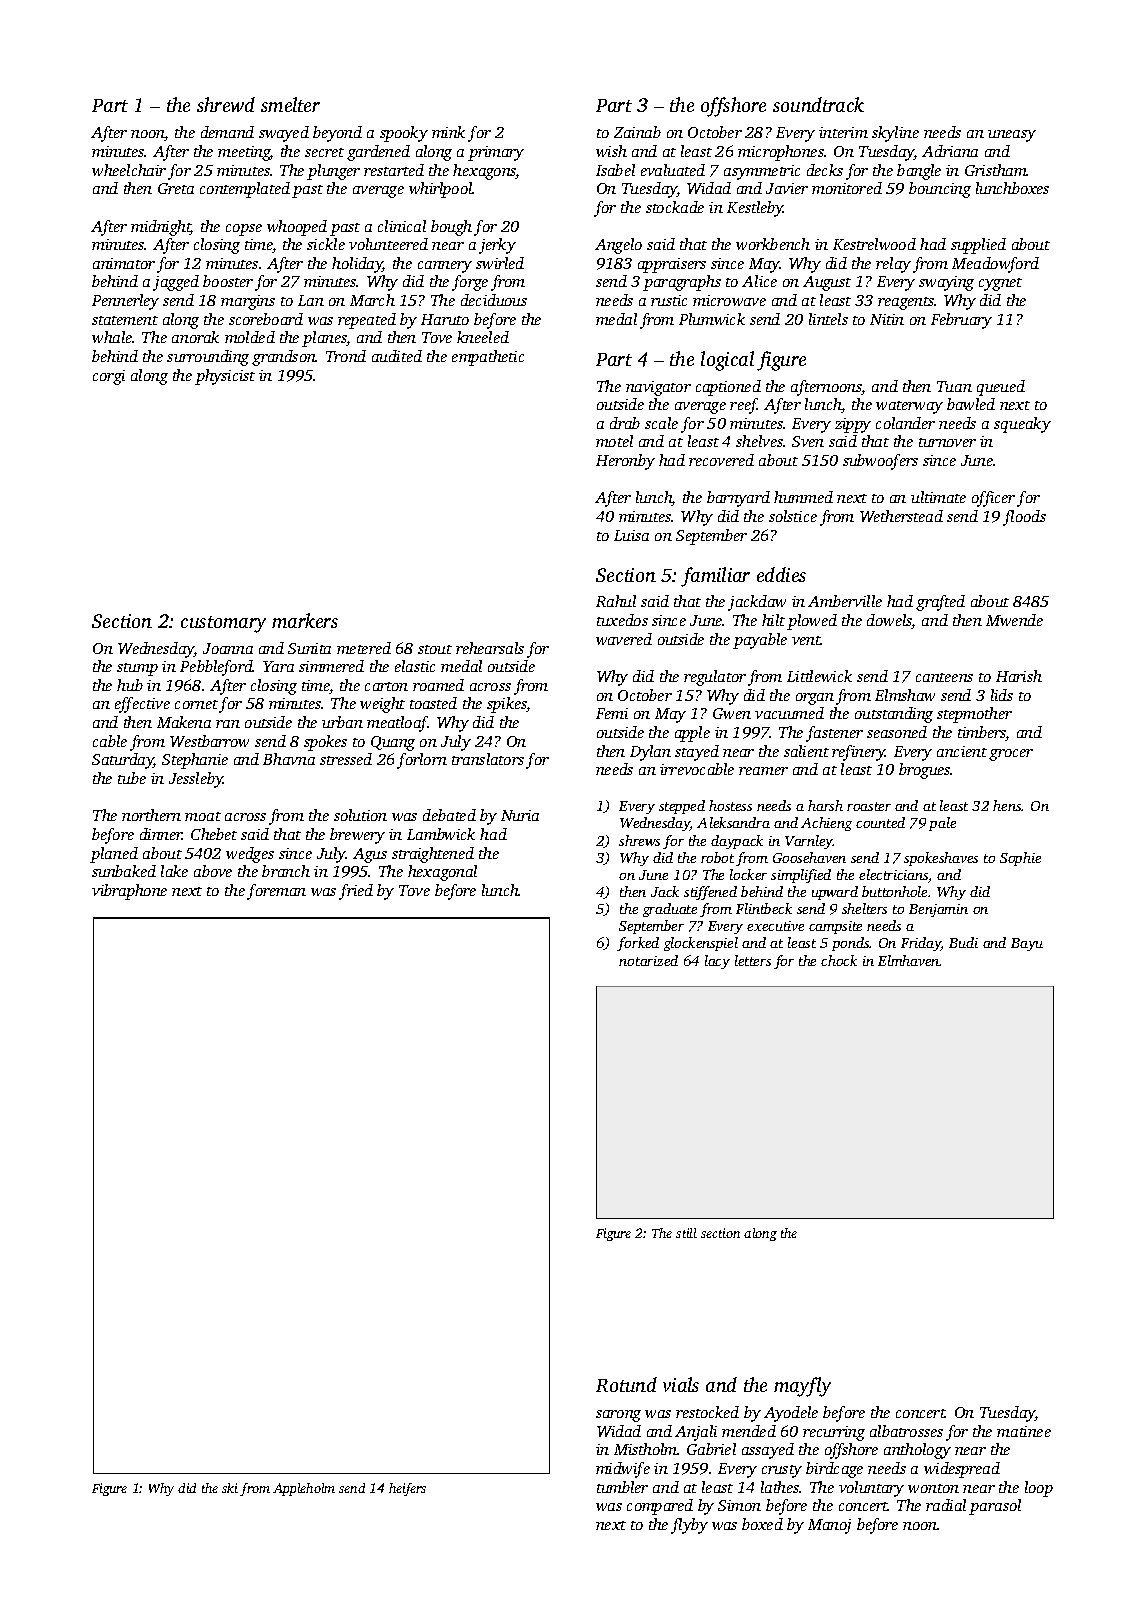  I want to click on Rahul, so click(616, 601).
